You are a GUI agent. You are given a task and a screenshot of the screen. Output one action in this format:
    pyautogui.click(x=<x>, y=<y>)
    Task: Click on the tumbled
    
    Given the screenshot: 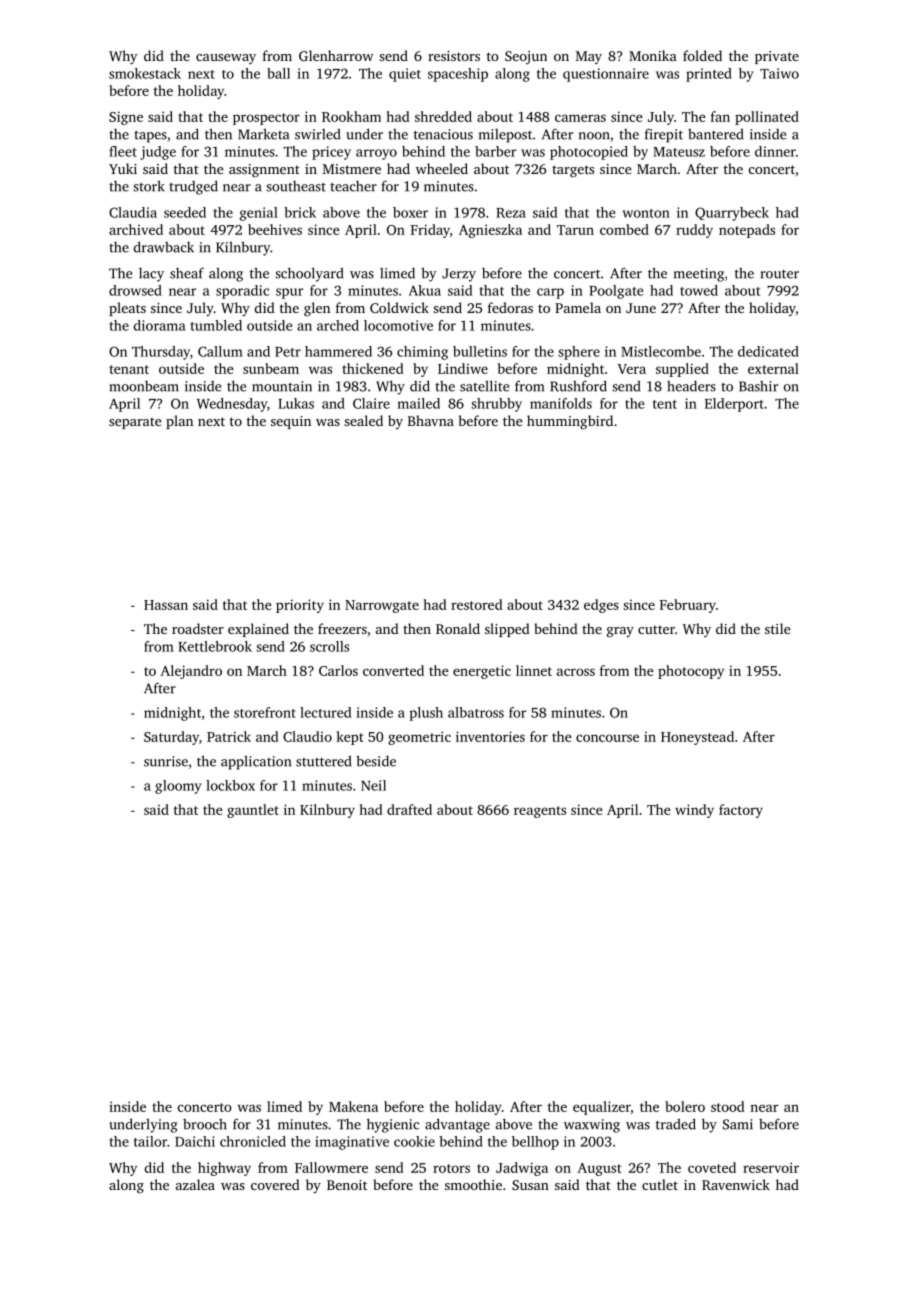 What is the action you would take?
    pyautogui.click(x=216, y=325)
